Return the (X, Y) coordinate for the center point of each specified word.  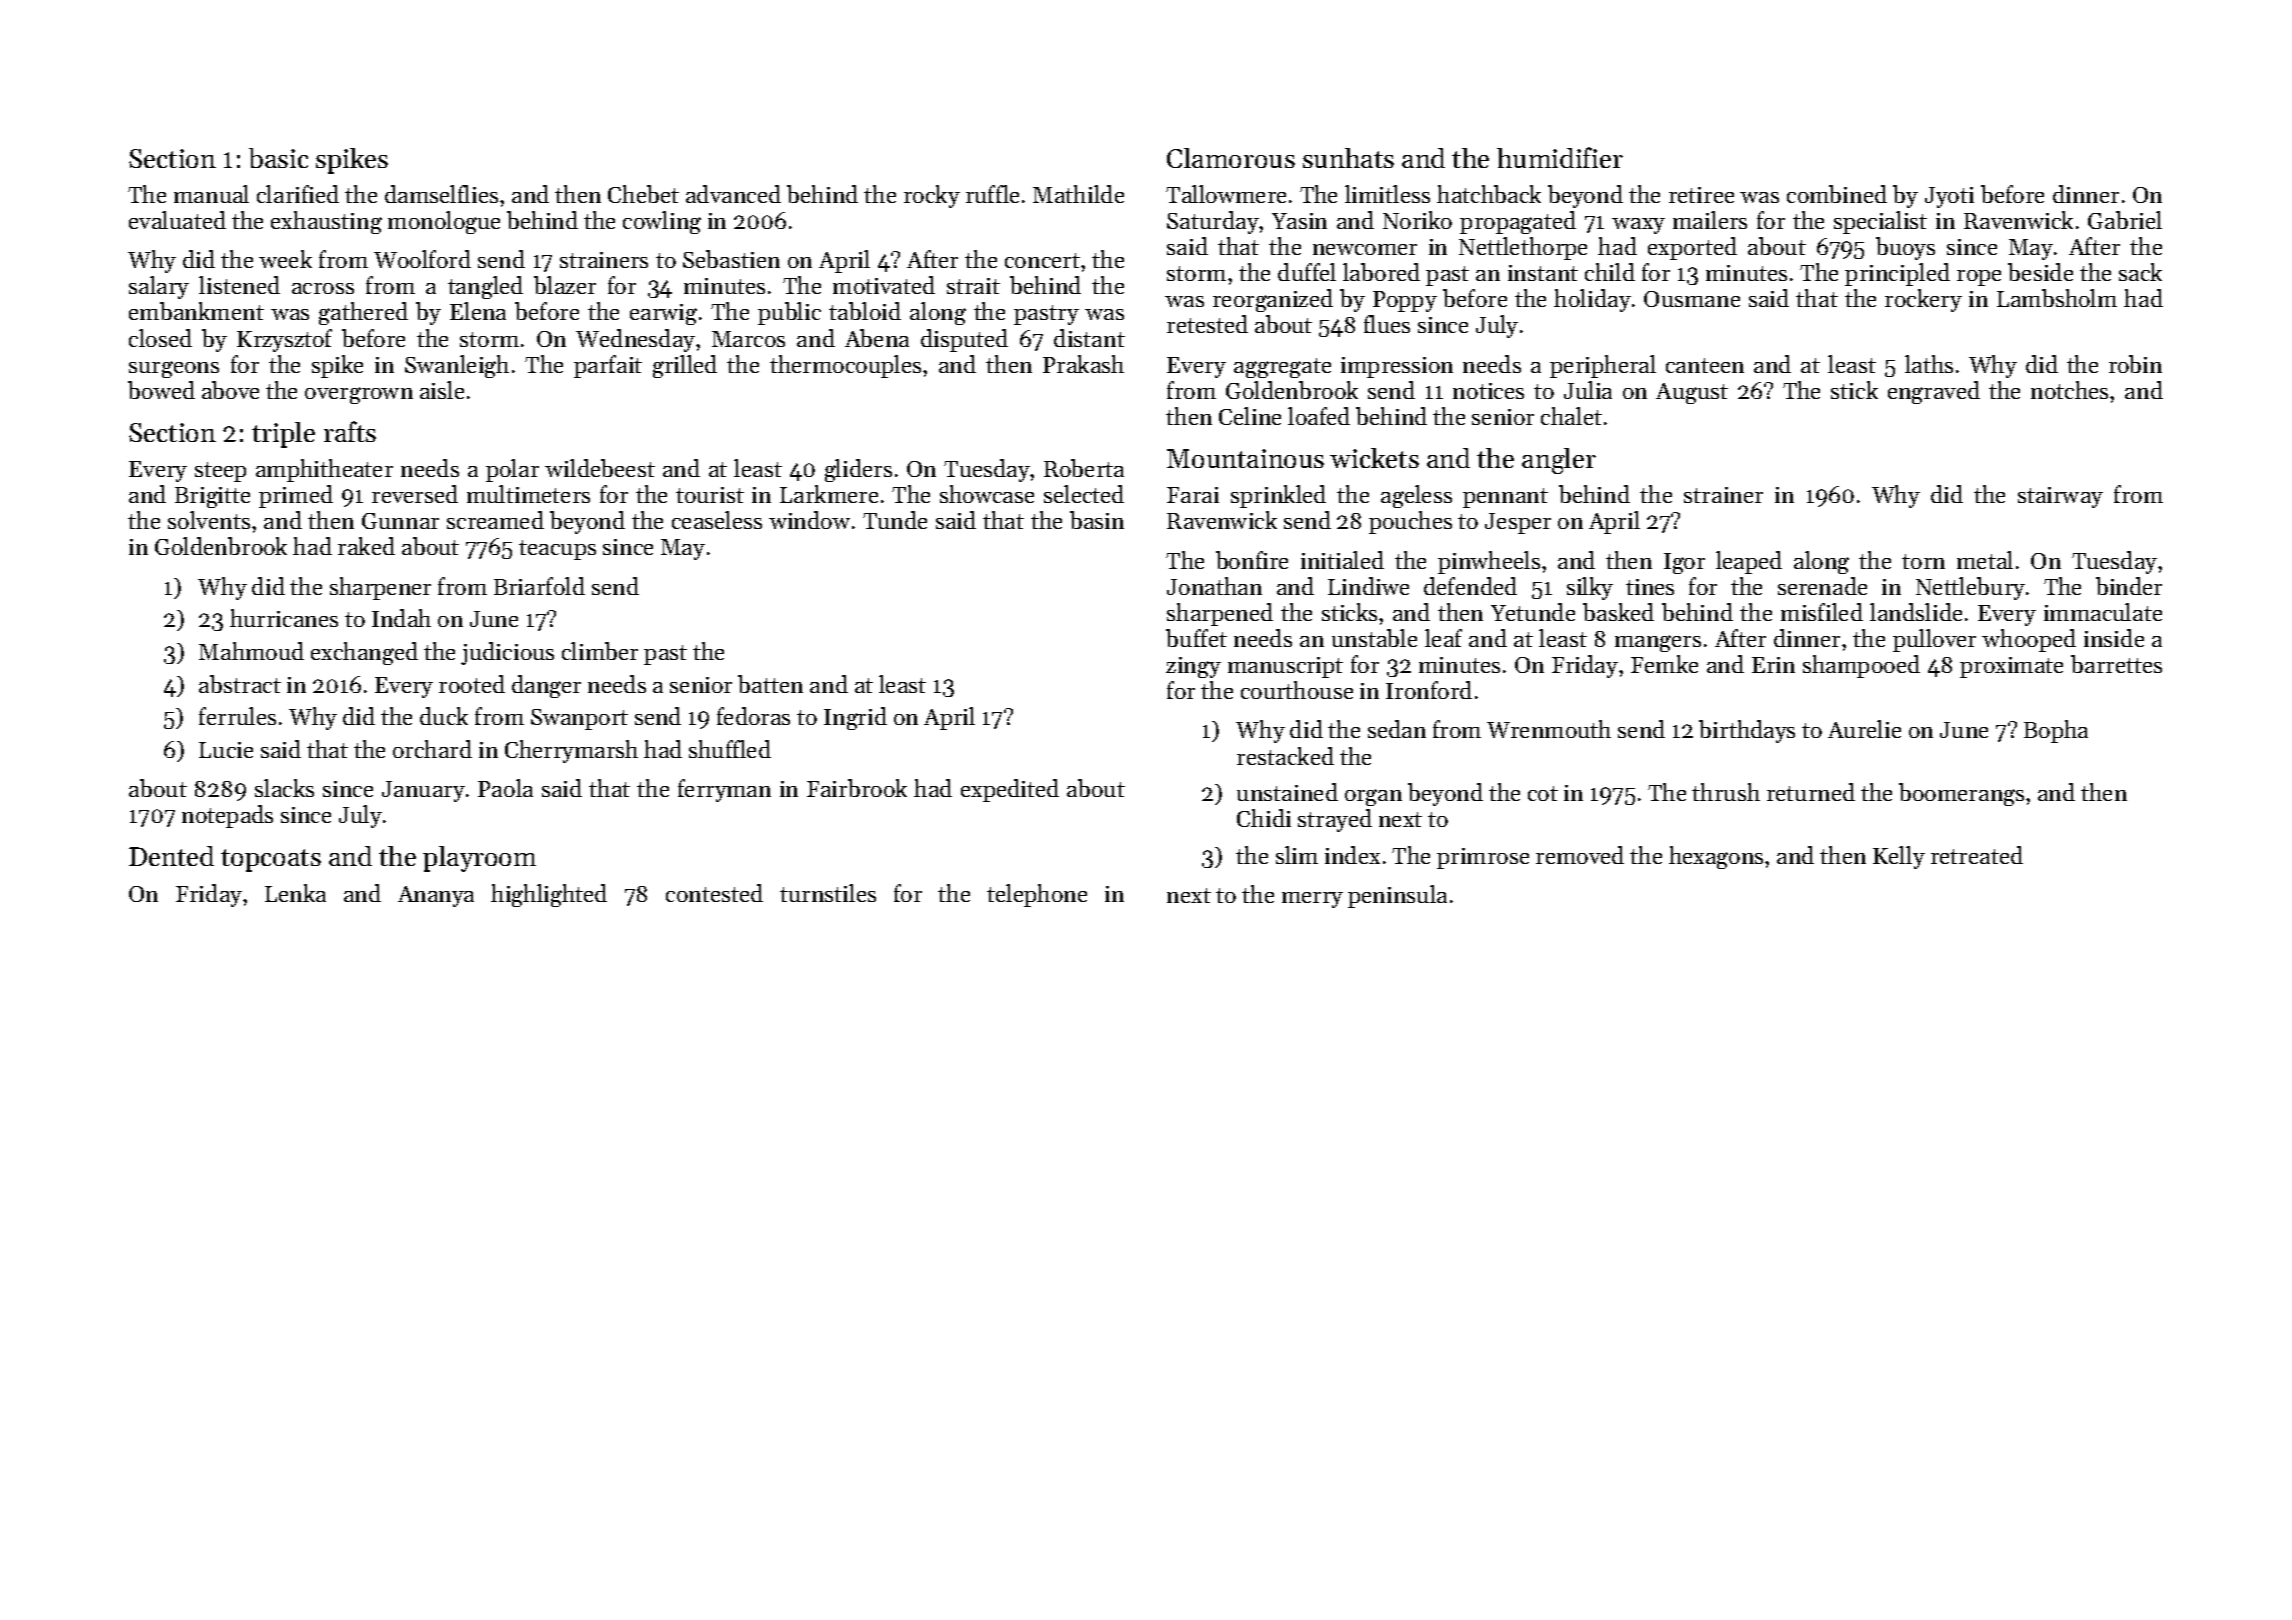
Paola (505, 788)
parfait (608, 366)
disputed (964, 340)
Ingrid (855, 718)
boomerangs (1961, 794)
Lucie (226, 750)
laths (1929, 364)
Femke (1664, 664)
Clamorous (1231, 158)
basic (278, 158)
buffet (1196, 638)
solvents (209, 520)
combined (1837, 194)
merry (1312, 900)
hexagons (1716, 857)
